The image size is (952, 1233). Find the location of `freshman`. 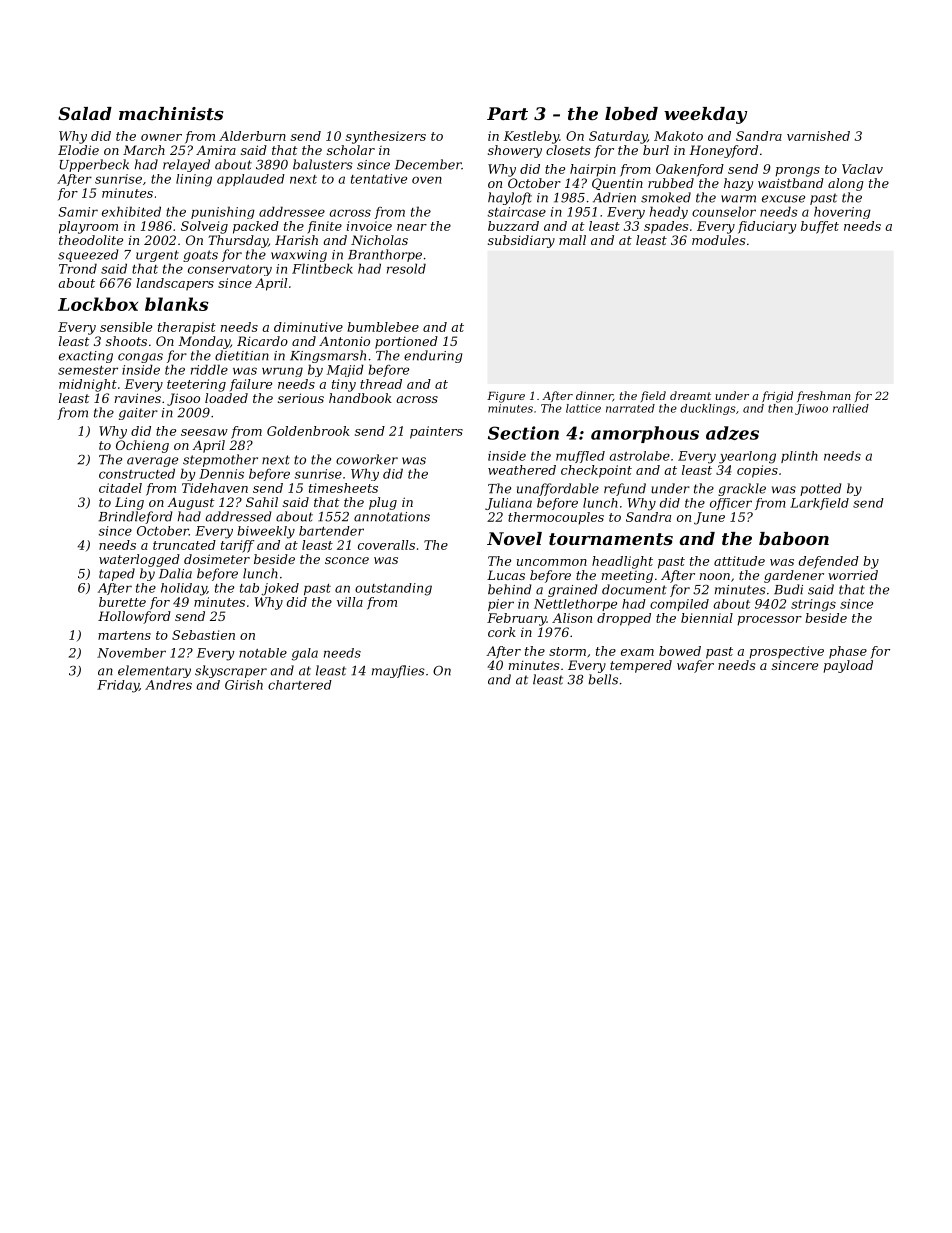

freshman is located at coordinates (823, 396).
